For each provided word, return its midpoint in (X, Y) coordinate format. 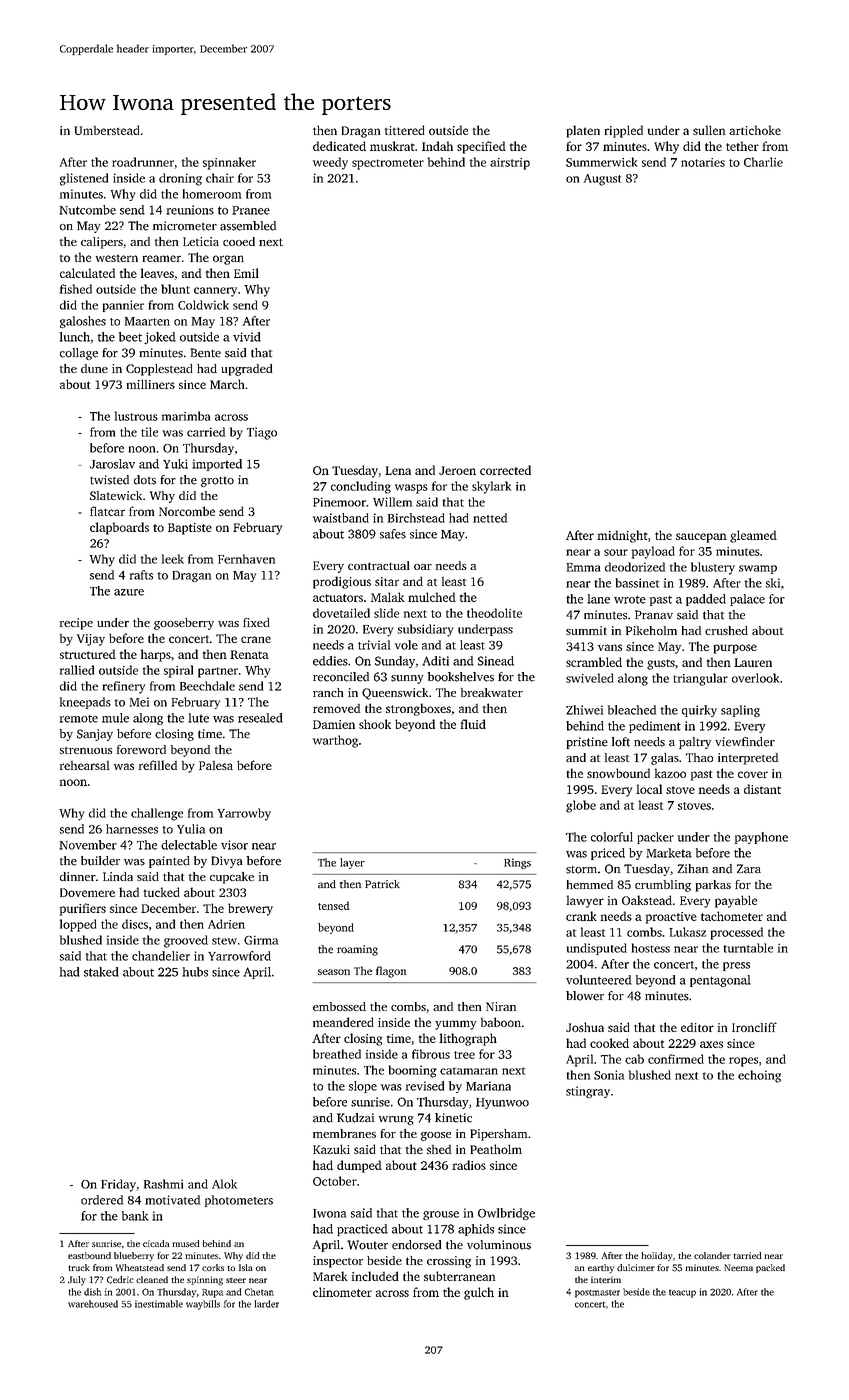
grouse (441, 1215)
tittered (405, 130)
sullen (709, 130)
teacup (682, 1293)
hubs (195, 972)
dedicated (339, 146)
